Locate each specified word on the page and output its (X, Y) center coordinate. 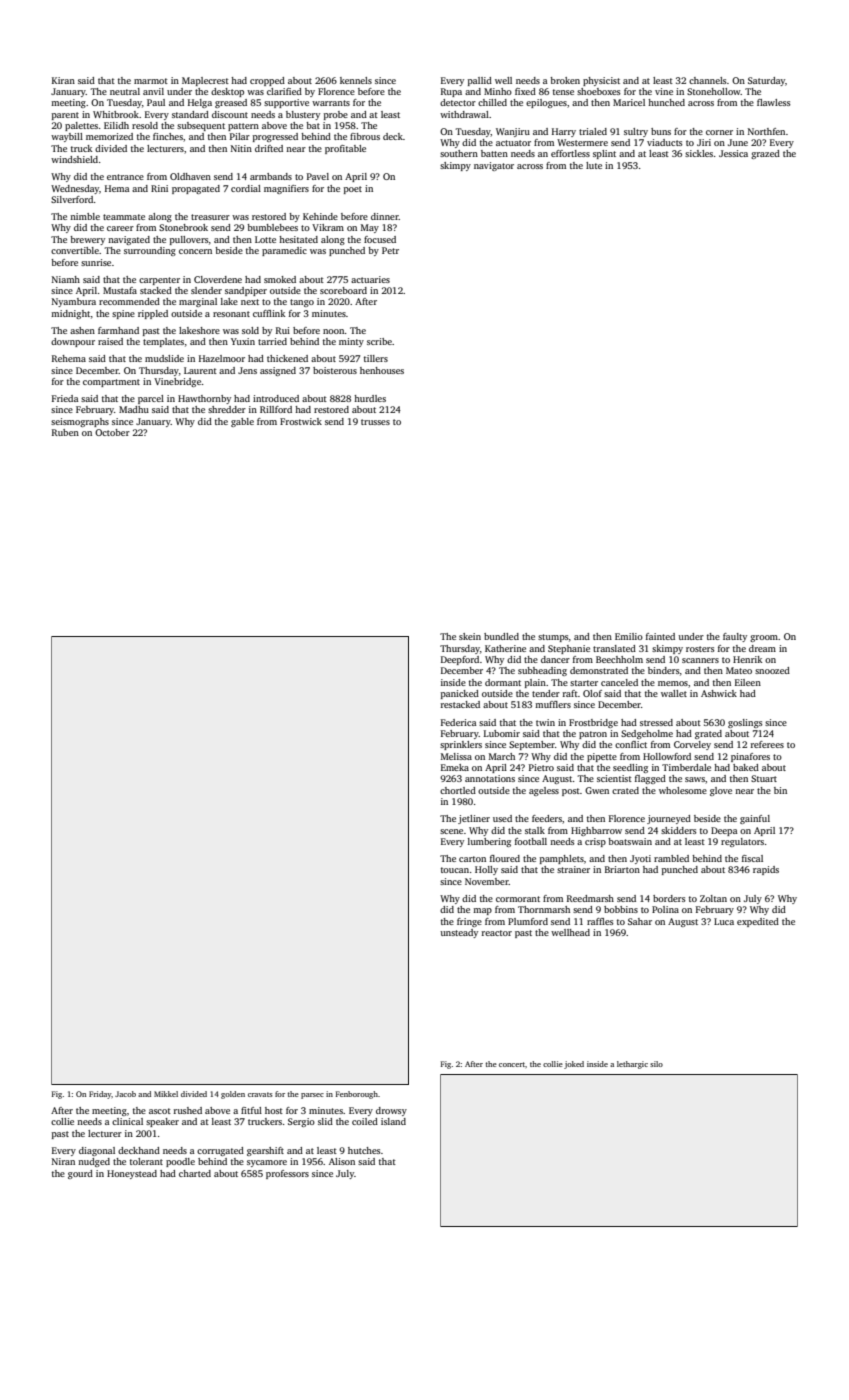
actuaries (370, 279)
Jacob (125, 1094)
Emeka (455, 767)
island (393, 1121)
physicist (601, 81)
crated (625, 790)
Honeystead (132, 1174)
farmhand (118, 330)
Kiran (63, 80)
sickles (699, 153)
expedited (758, 922)
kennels (356, 80)
